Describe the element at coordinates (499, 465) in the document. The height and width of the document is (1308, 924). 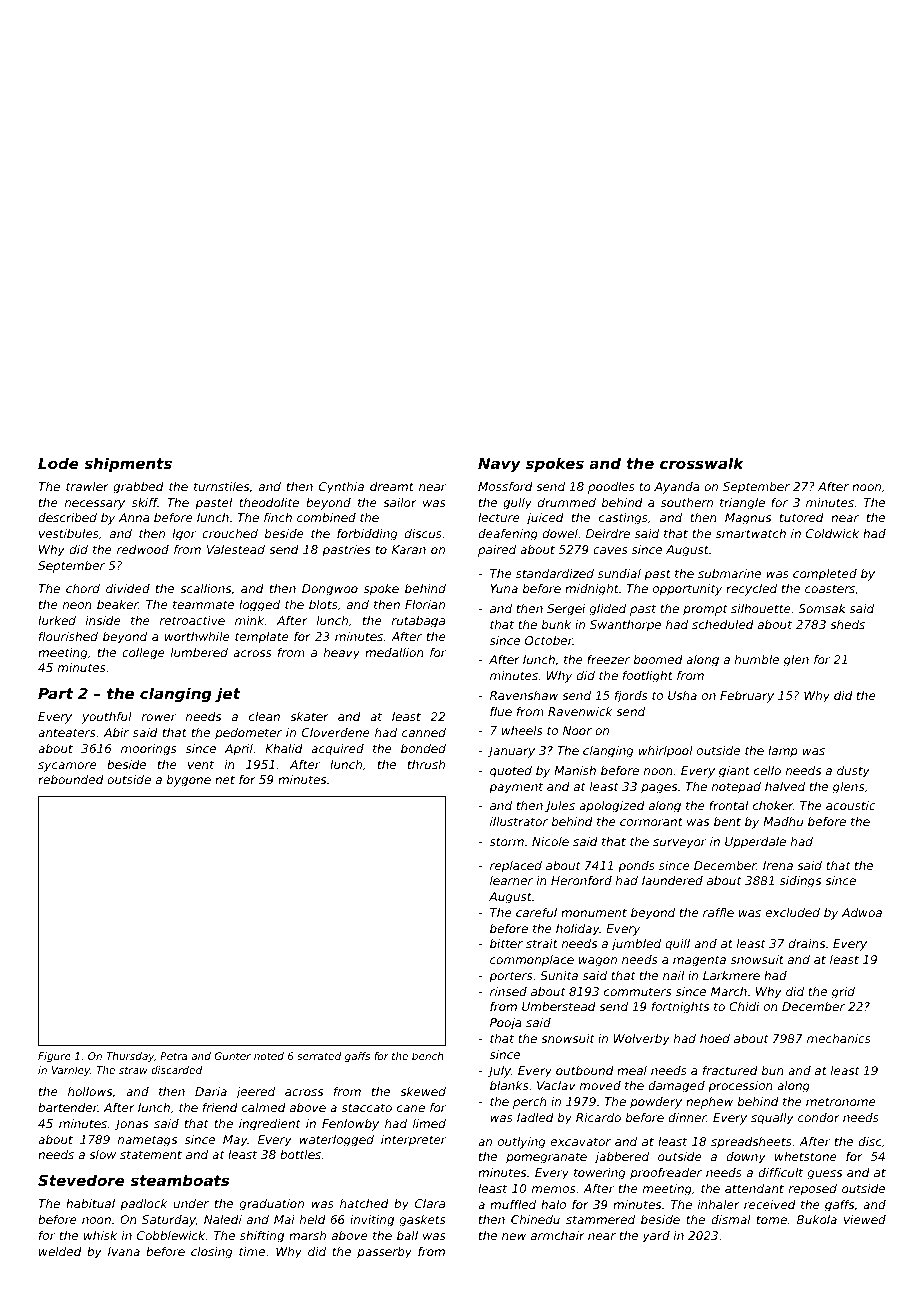
I see `Navy` at that location.
